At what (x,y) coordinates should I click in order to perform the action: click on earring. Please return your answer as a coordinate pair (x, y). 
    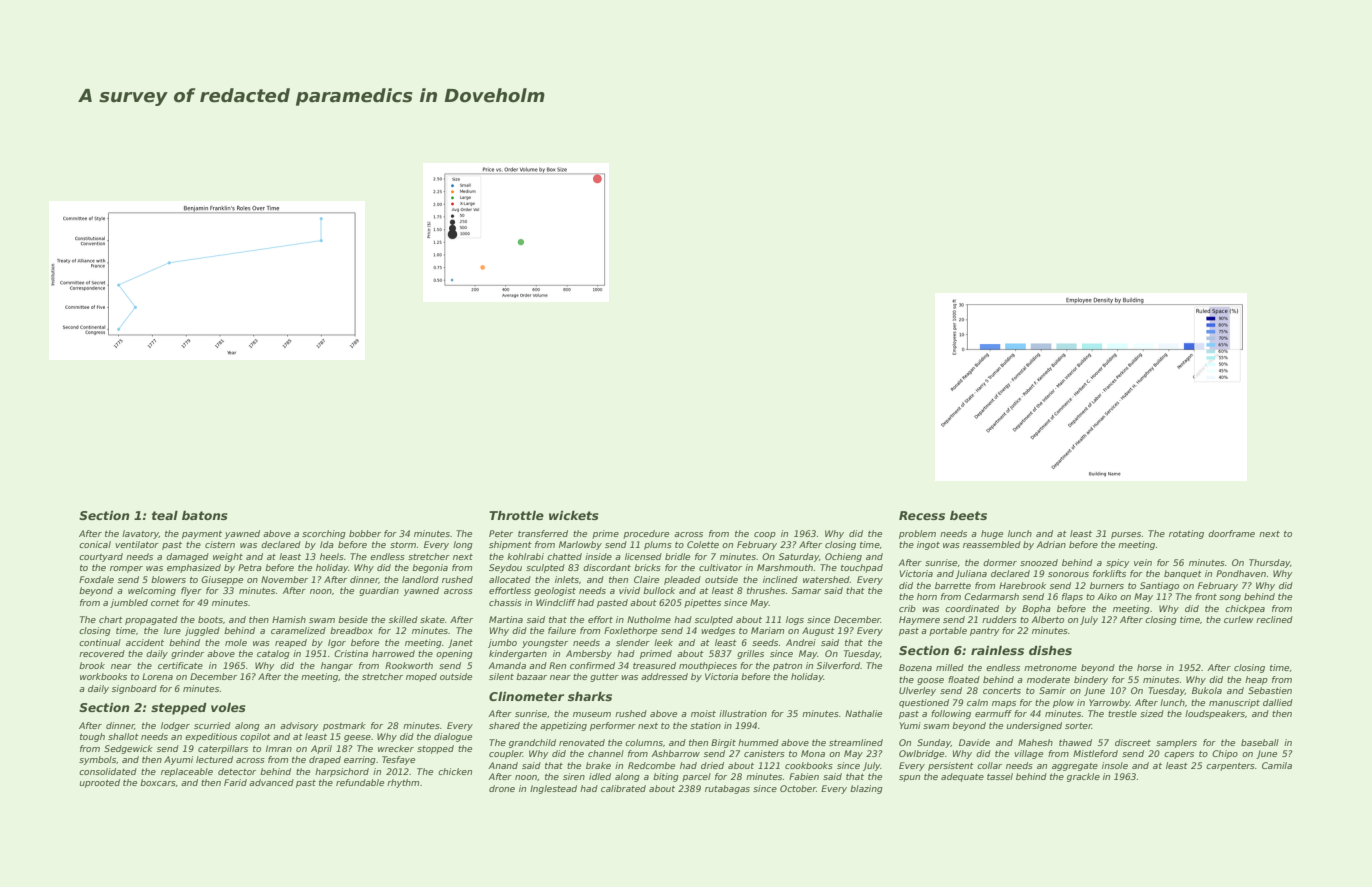
    Looking at the image, I should click on (360, 760).
